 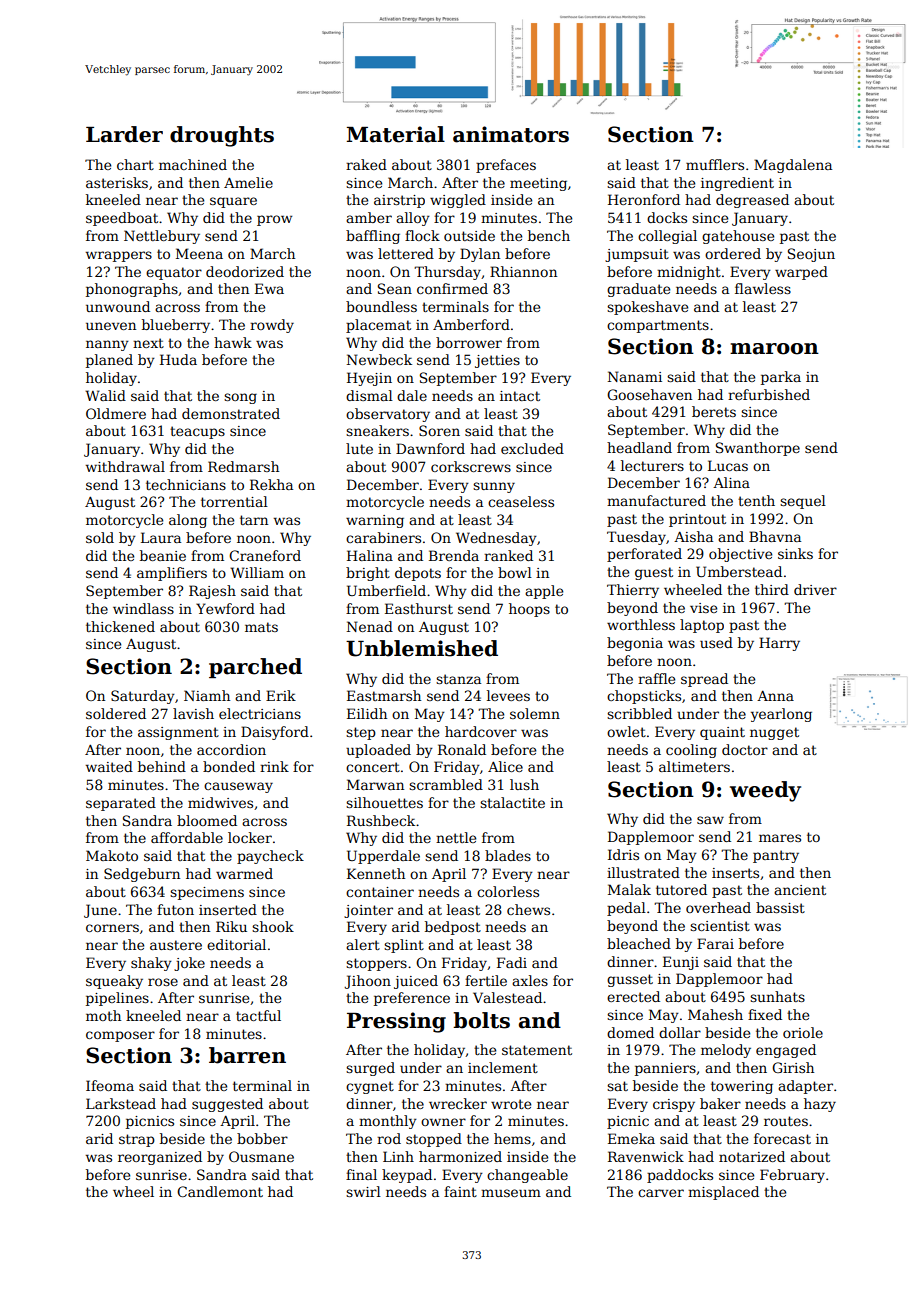 What do you see at coordinates (368, 911) in the page?
I see `jointer` at bounding box center [368, 911].
